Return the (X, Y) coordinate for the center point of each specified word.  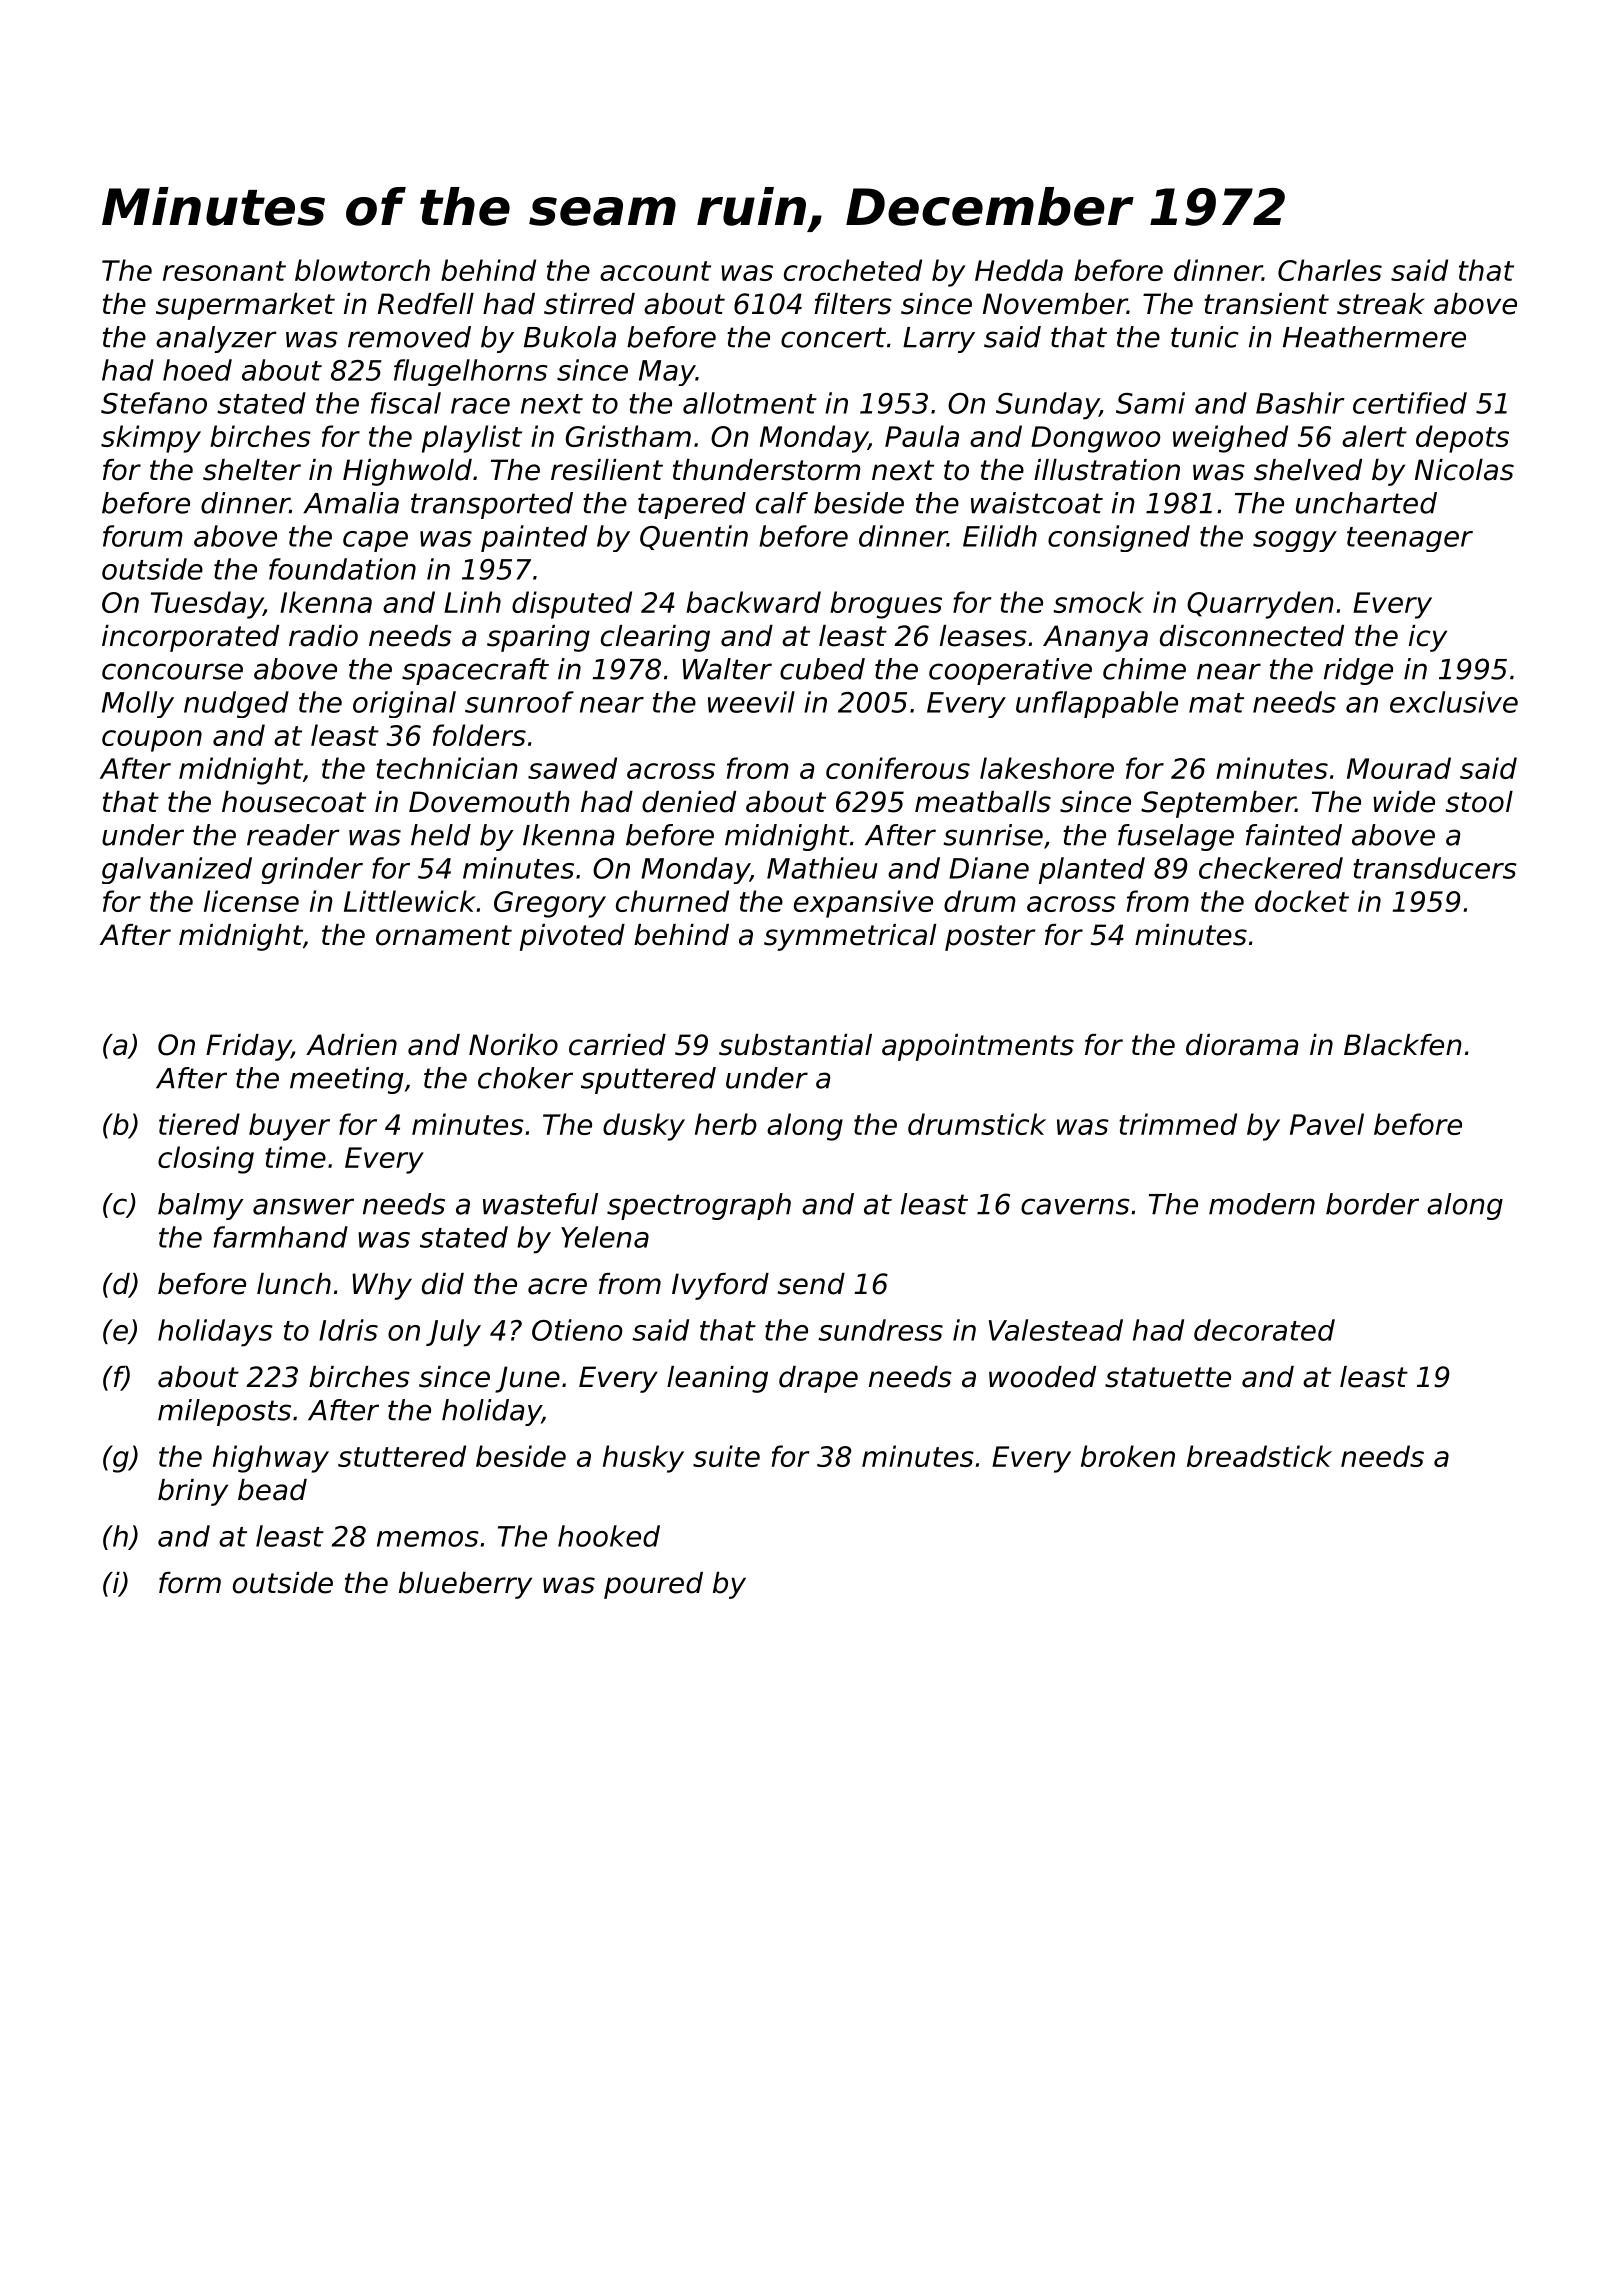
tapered (692, 505)
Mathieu (822, 868)
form (190, 1583)
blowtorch (362, 270)
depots (1462, 439)
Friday (248, 1047)
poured (653, 1585)
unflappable (1097, 704)
